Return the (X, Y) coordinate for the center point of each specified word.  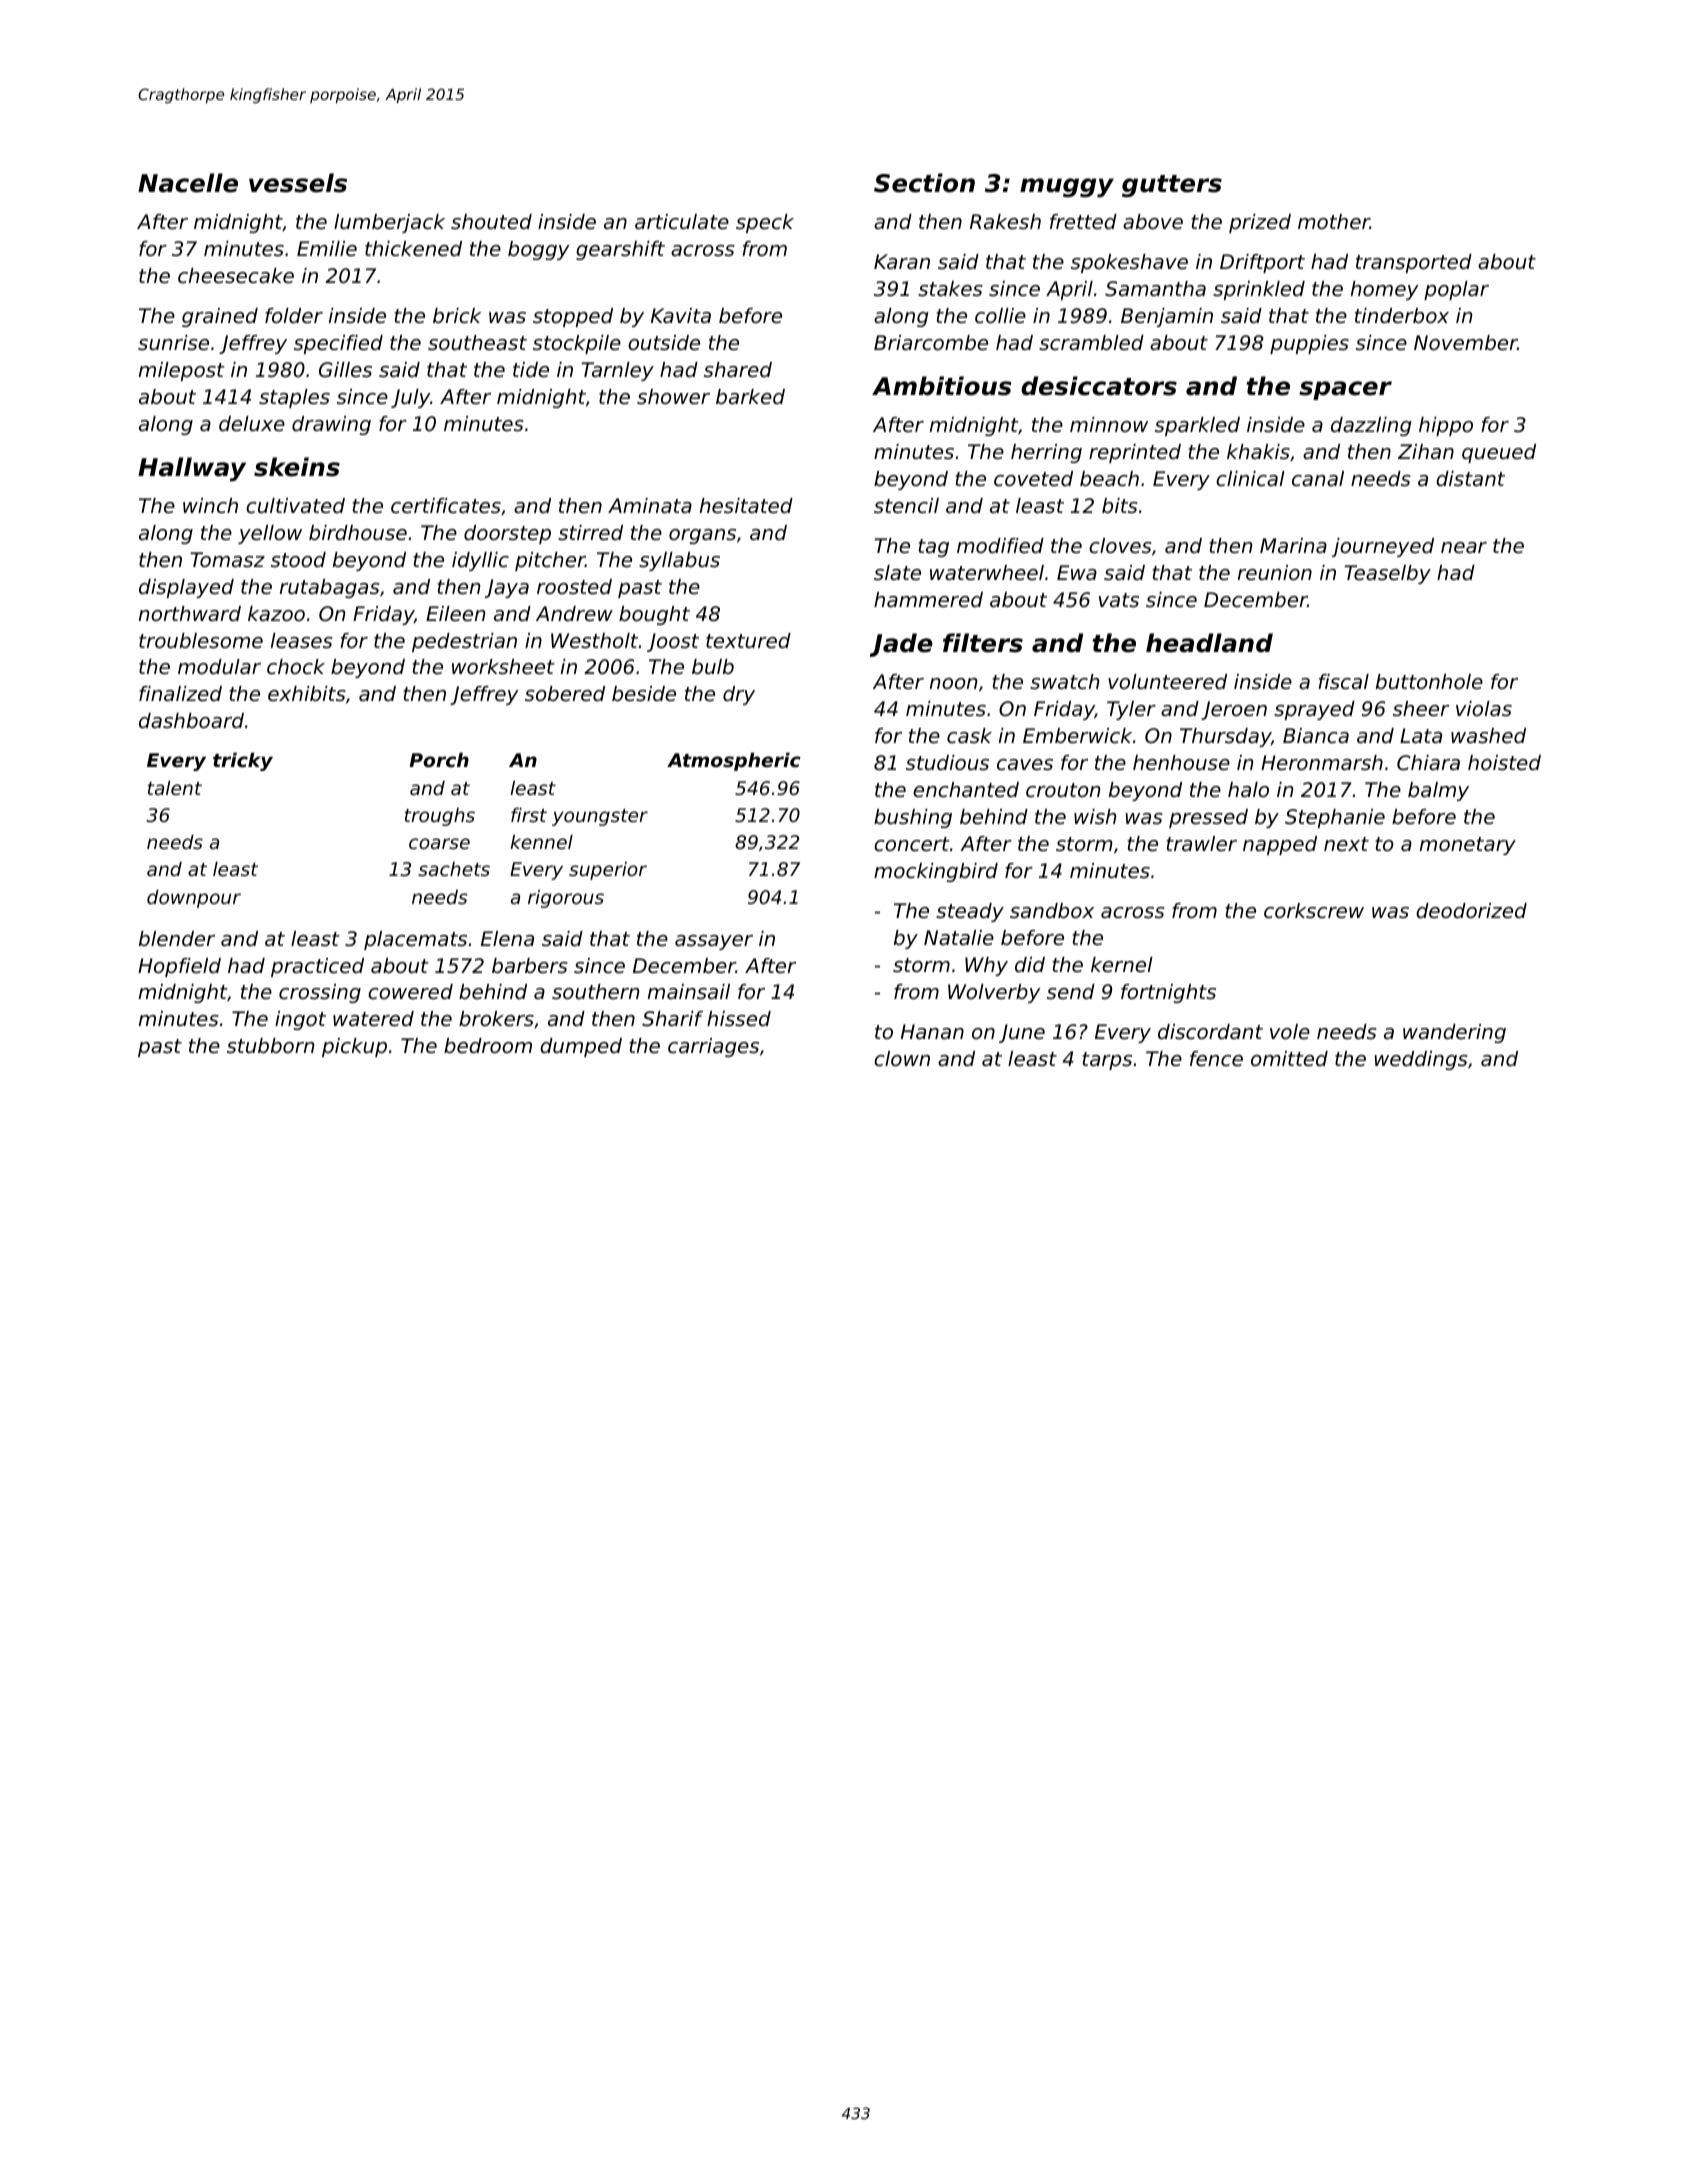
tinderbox (1402, 316)
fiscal (1343, 682)
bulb (713, 666)
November (1466, 343)
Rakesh (1005, 222)
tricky (243, 762)
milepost (182, 371)
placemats (415, 940)
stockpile (577, 344)
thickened (413, 249)
